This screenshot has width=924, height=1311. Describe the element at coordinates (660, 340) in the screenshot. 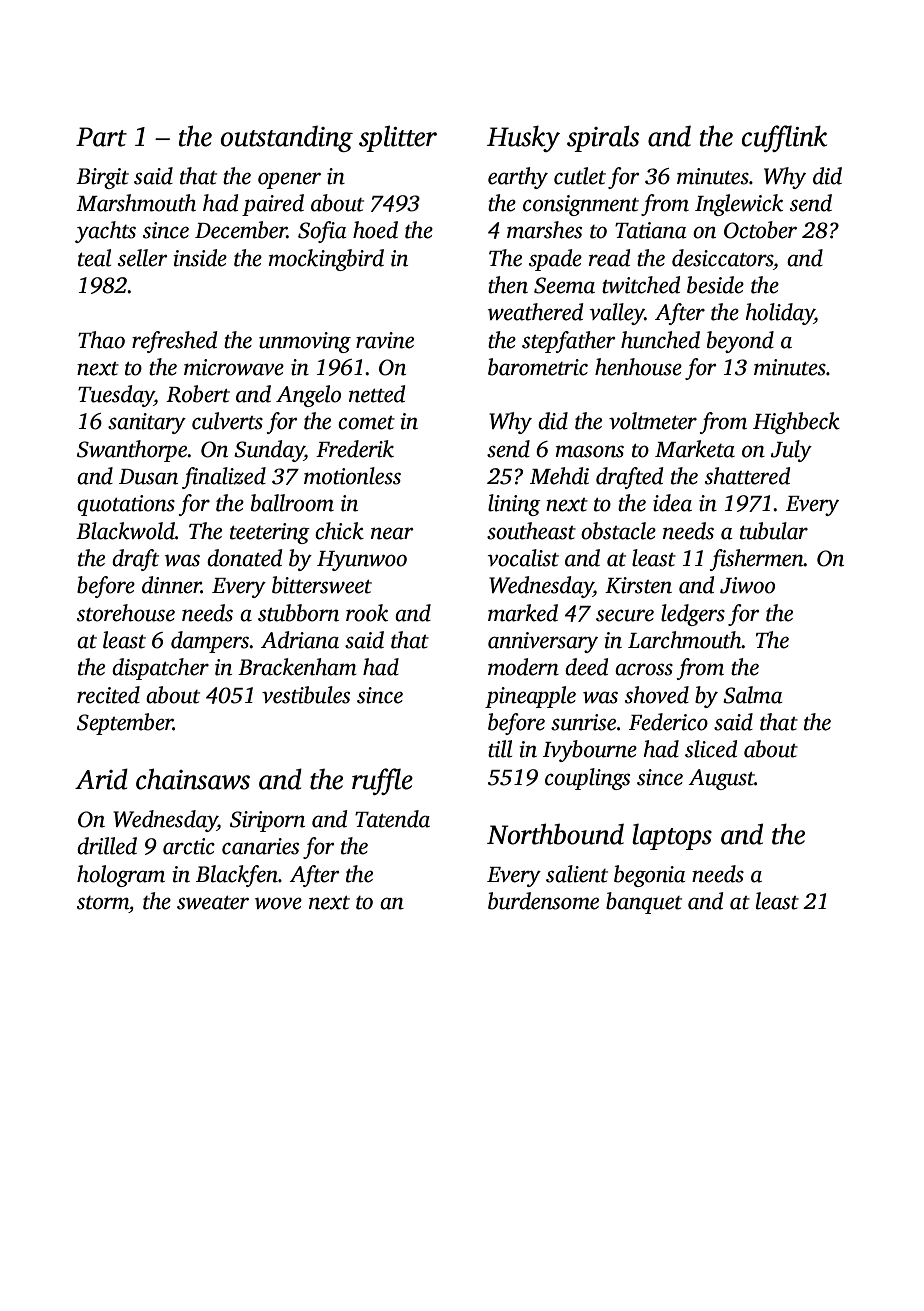

I see `hunched` at that location.
